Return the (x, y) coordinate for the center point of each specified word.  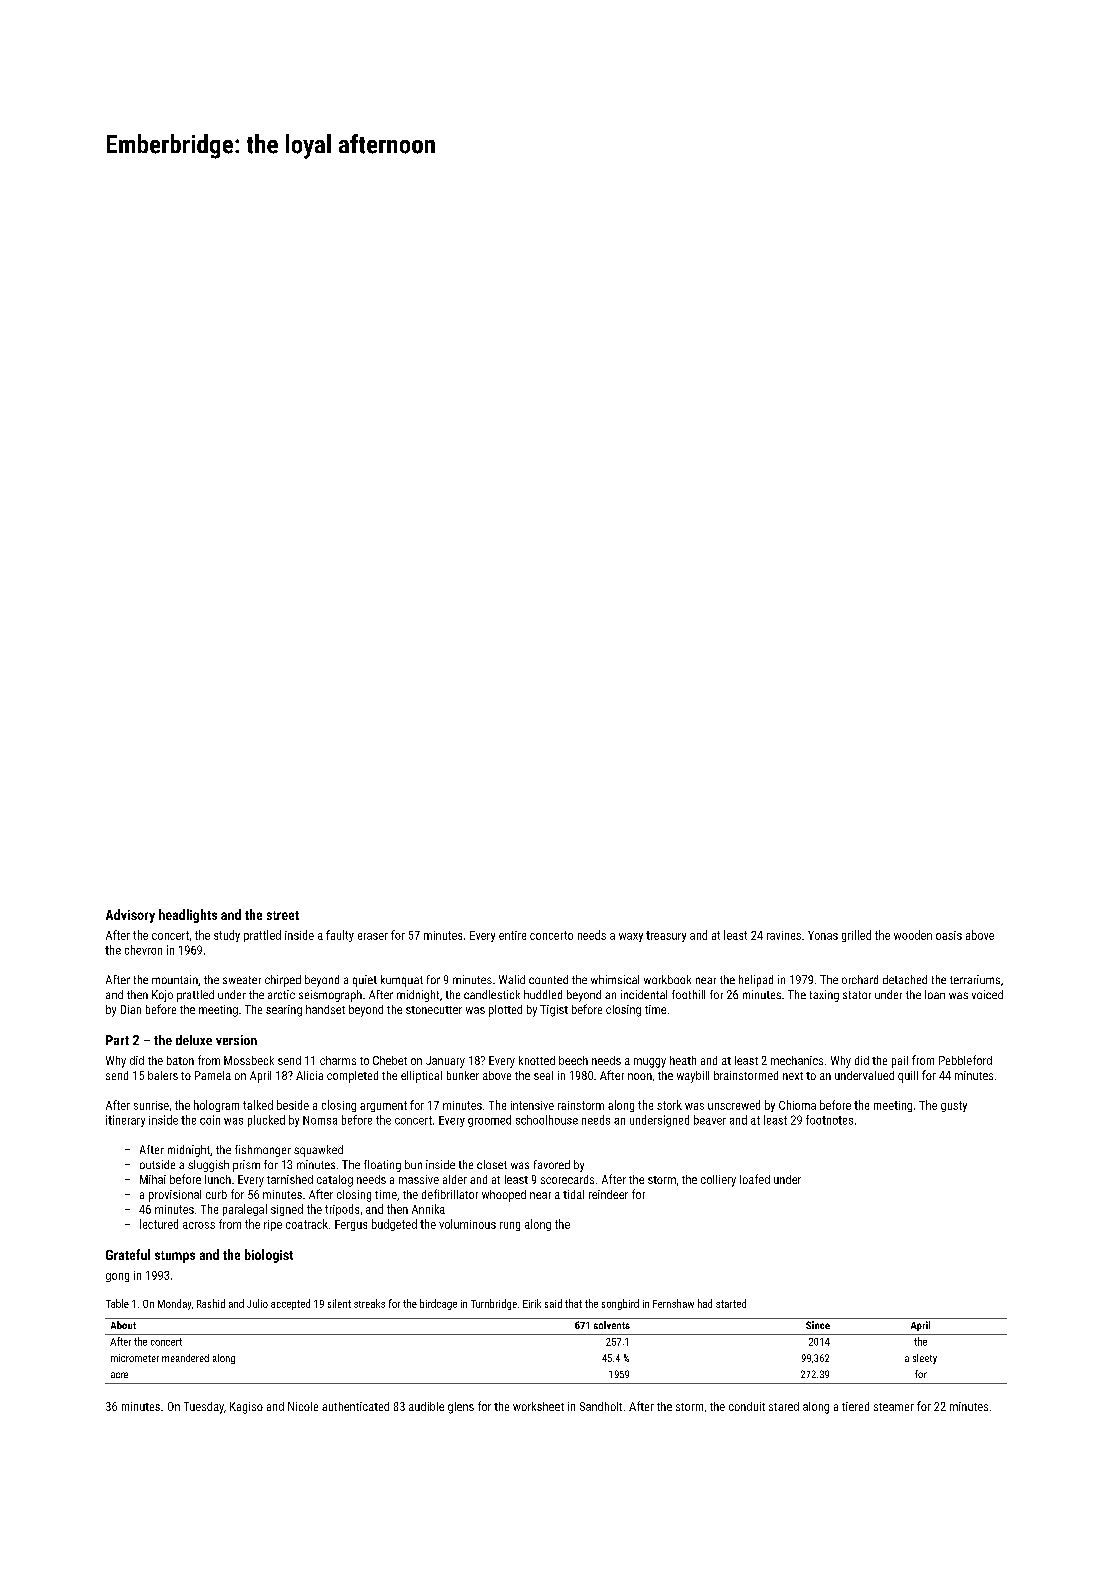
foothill (688, 994)
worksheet (538, 1406)
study (227, 936)
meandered (185, 1358)
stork (669, 1105)
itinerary (125, 1121)
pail (900, 1062)
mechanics (797, 1060)
